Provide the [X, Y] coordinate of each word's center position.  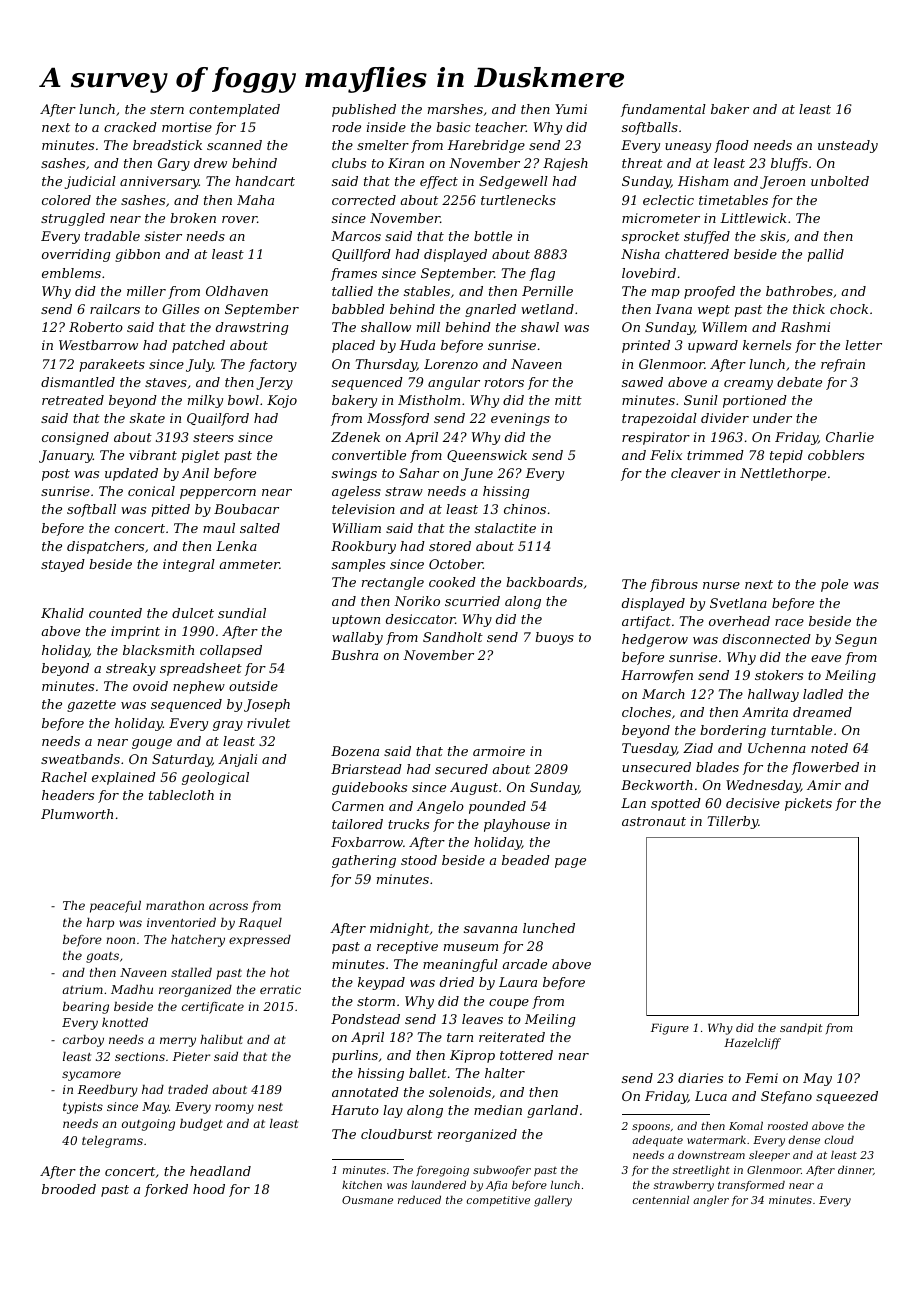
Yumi [571, 109]
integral [189, 565]
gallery [553, 1201]
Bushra [354, 655]
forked [166, 1190]
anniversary [159, 182]
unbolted [840, 181]
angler [711, 1201]
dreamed [822, 712]
